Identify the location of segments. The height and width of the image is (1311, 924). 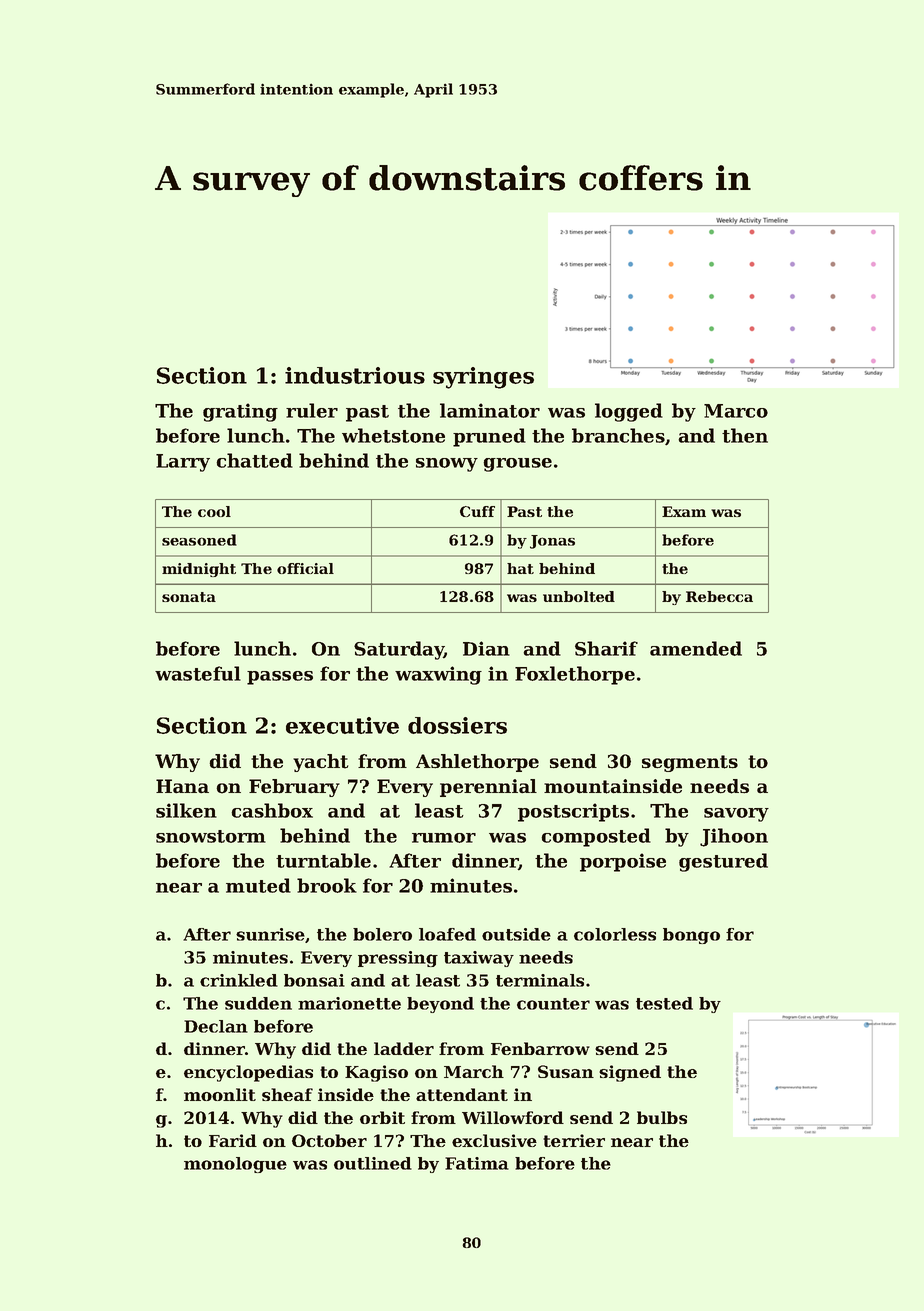
(690, 763).
